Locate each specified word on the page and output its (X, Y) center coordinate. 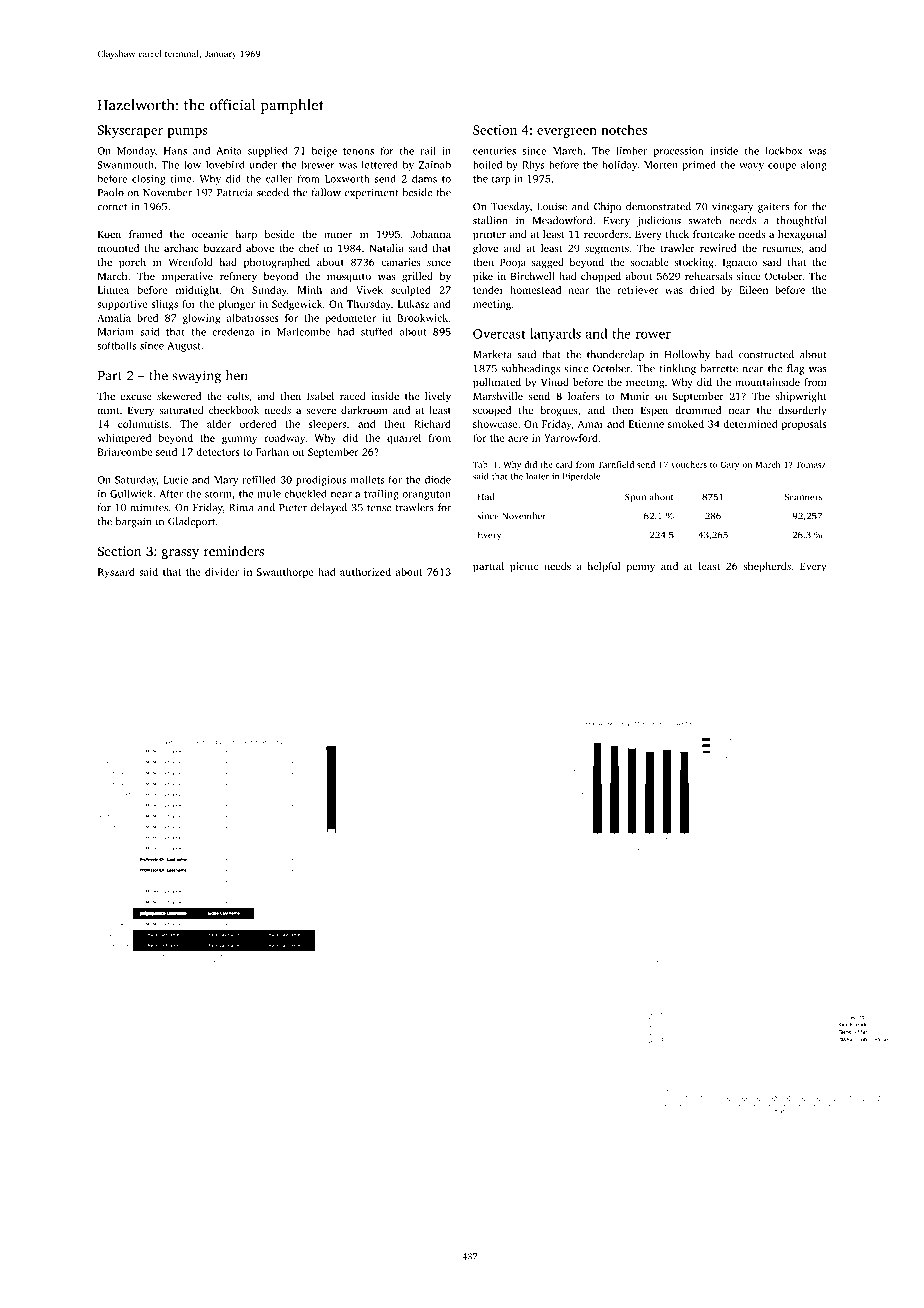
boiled (487, 164)
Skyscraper (130, 131)
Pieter (293, 508)
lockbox (784, 150)
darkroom (364, 410)
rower (653, 335)
